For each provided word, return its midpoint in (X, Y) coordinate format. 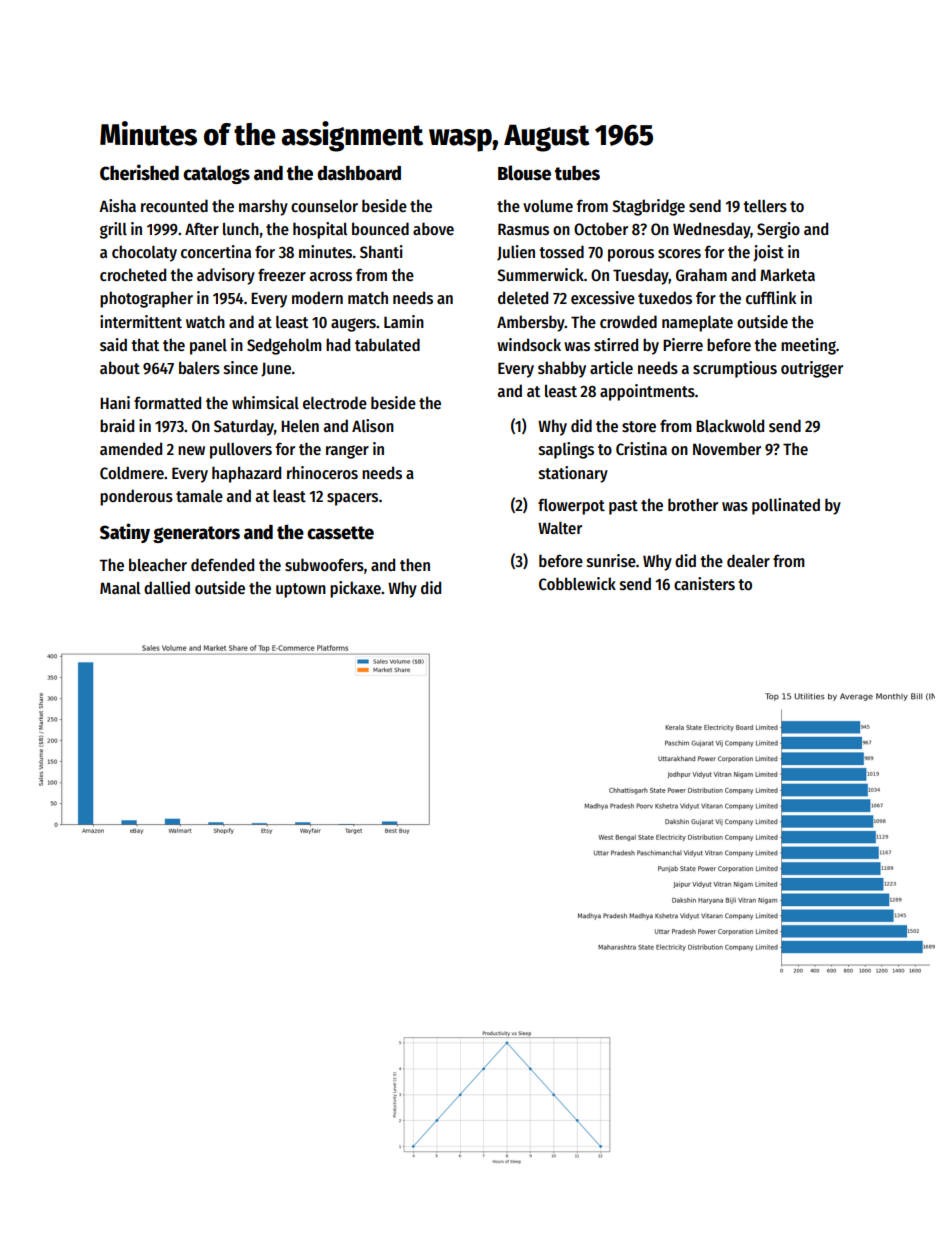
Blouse (524, 173)
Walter (560, 528)
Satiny (125, 533)
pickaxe (355, 589)
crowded (628, 321)
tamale (199, 496)
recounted (174, 205)
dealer (748, 560)
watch (205, 321)
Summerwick (540, 274)
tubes (577, 173)
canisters (704, 584)
